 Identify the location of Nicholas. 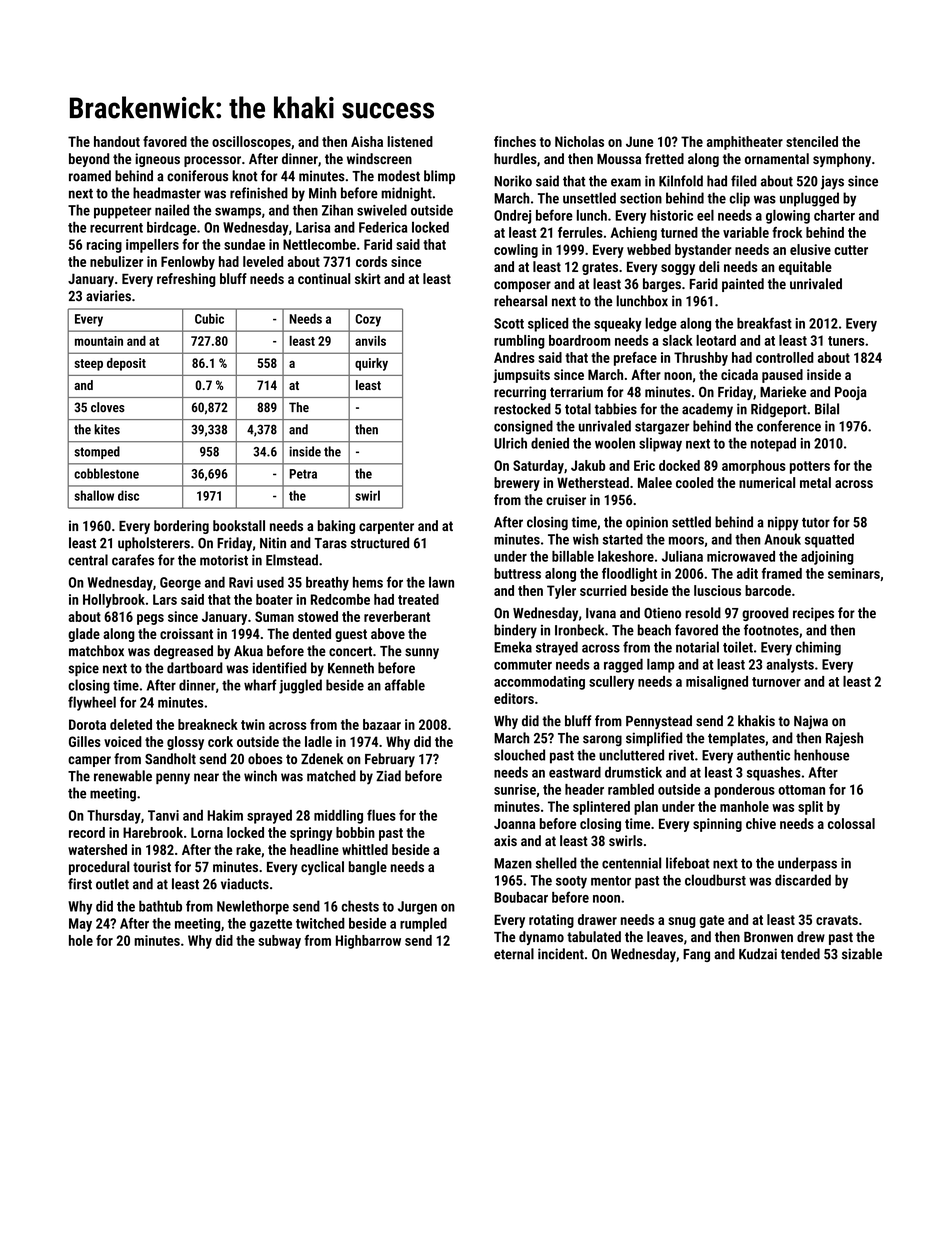
(579, 141).
